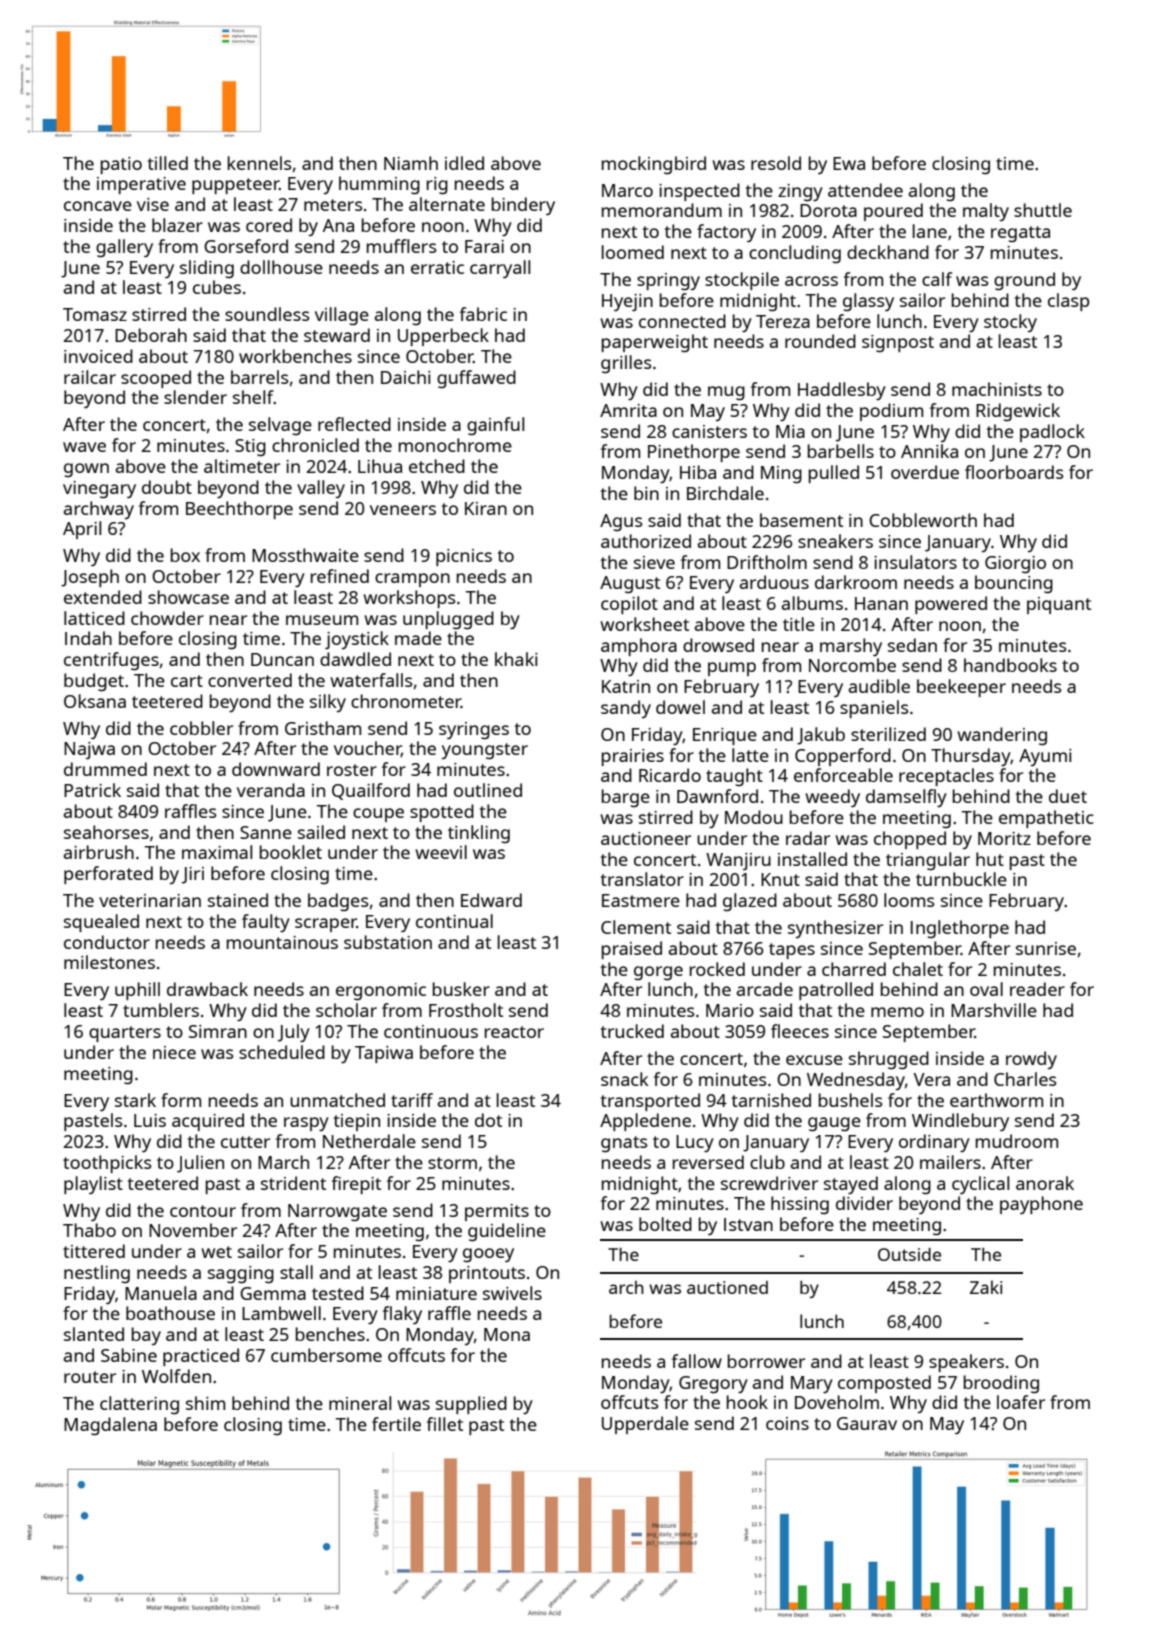  I want to click on rocked, so click(717, 969).
